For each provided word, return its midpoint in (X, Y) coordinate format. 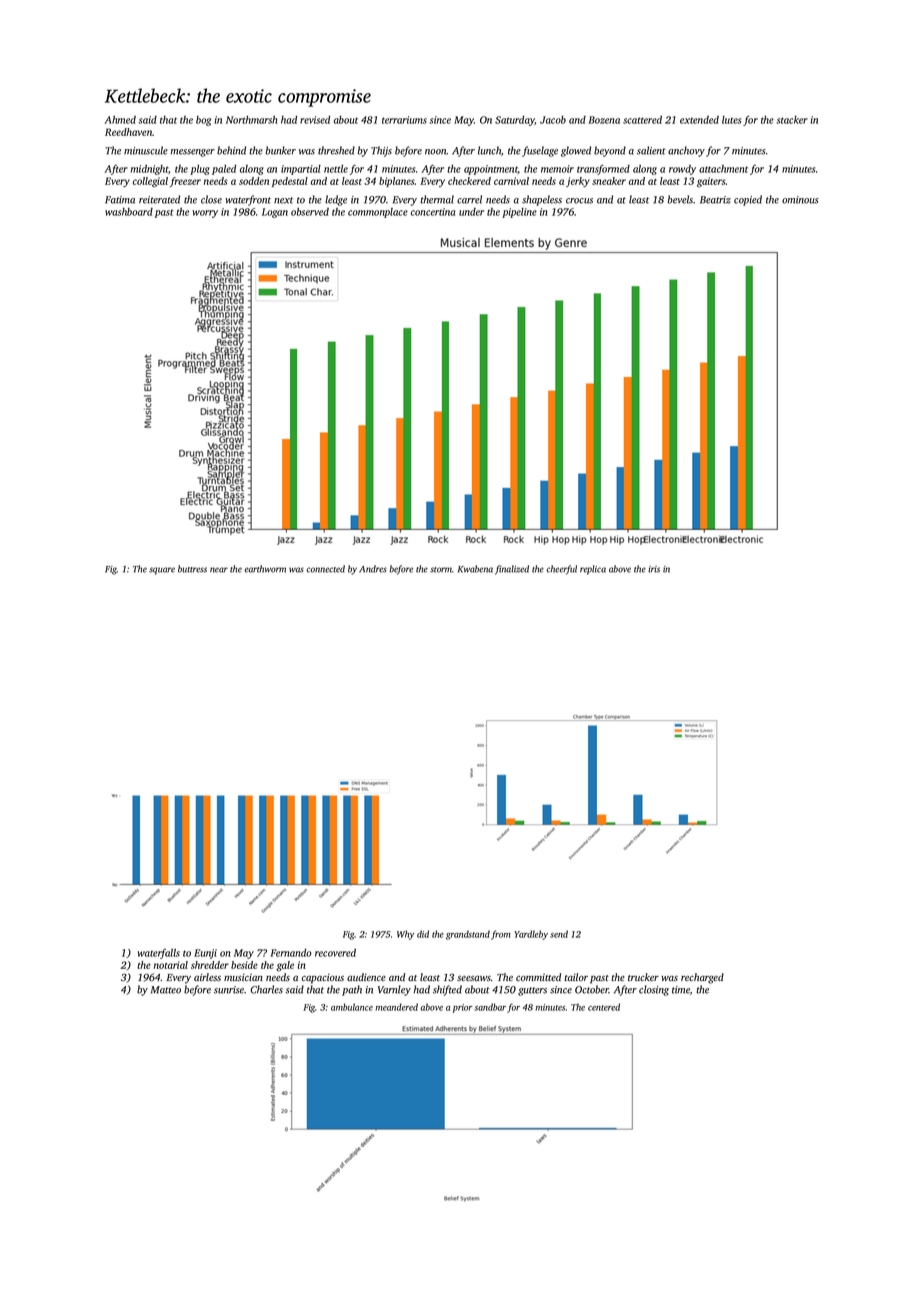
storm (441, 570)
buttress (192, 569)
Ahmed (120, 120)
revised (315, 120)
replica (593, 570)
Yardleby (531, 935)
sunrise (229, 990)
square (162, 571)
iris (654, 569)
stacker (792, 120)
